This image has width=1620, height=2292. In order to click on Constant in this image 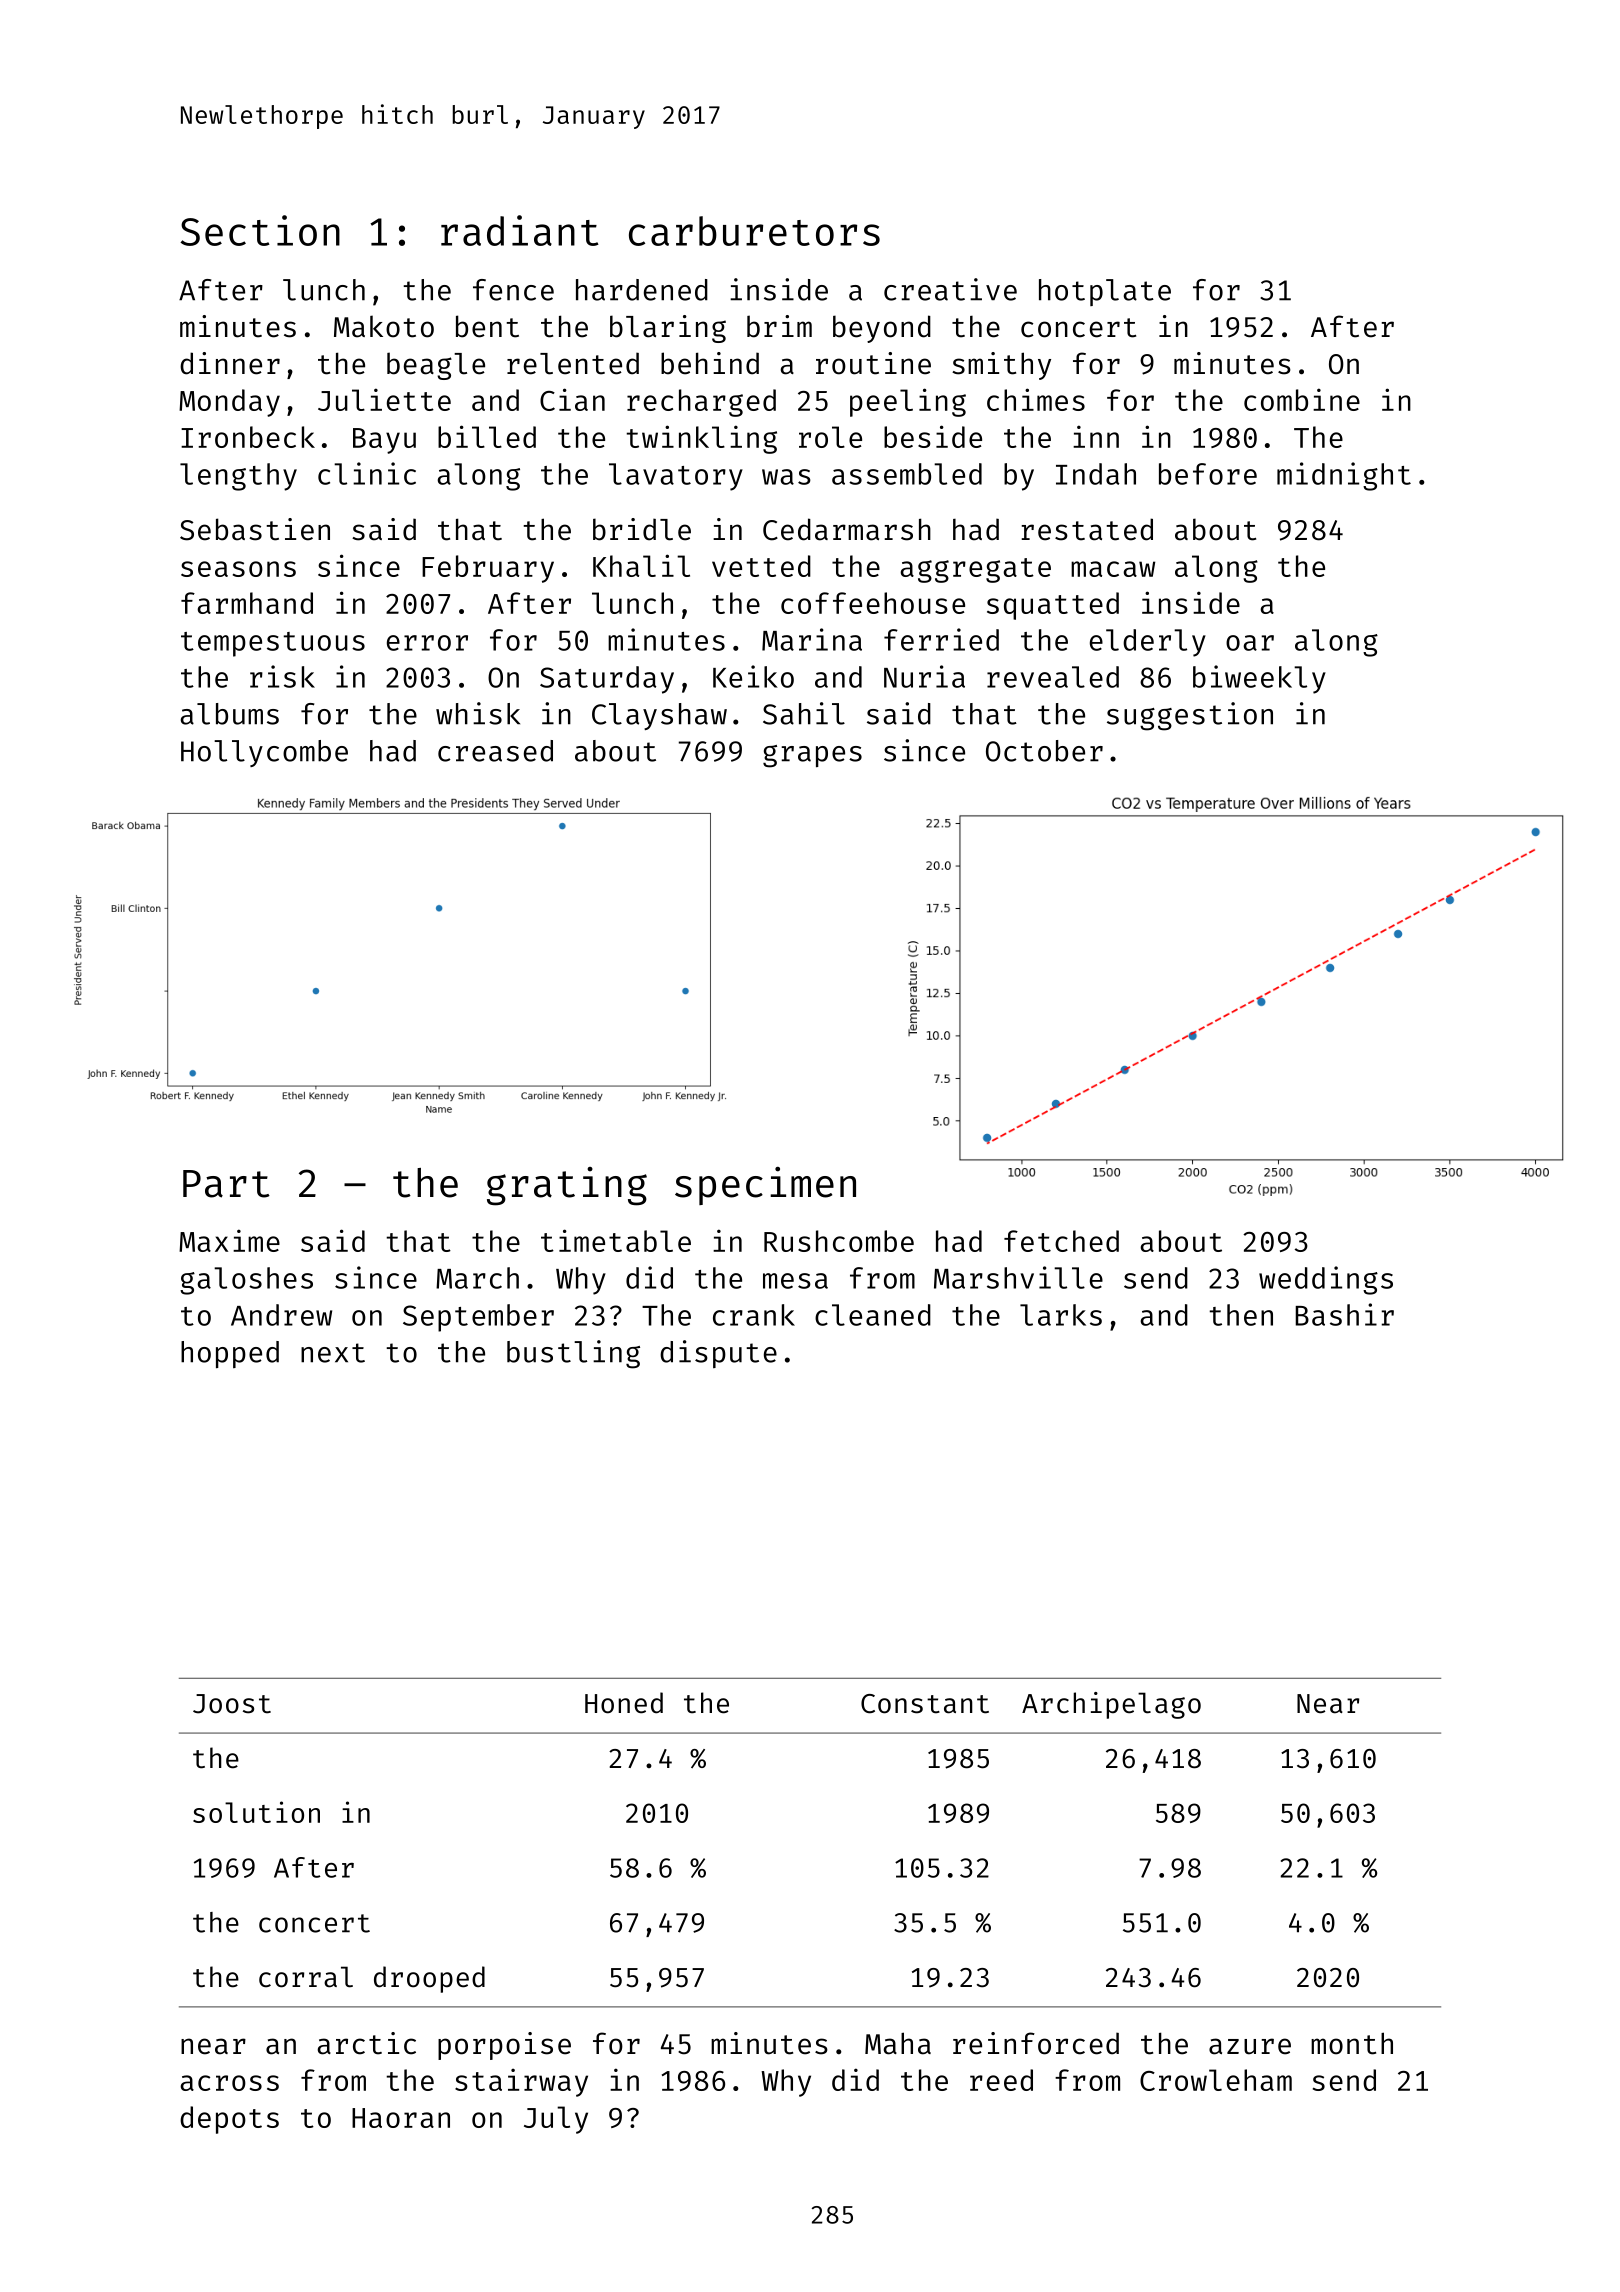, I will do `click(925, 1704)`.
